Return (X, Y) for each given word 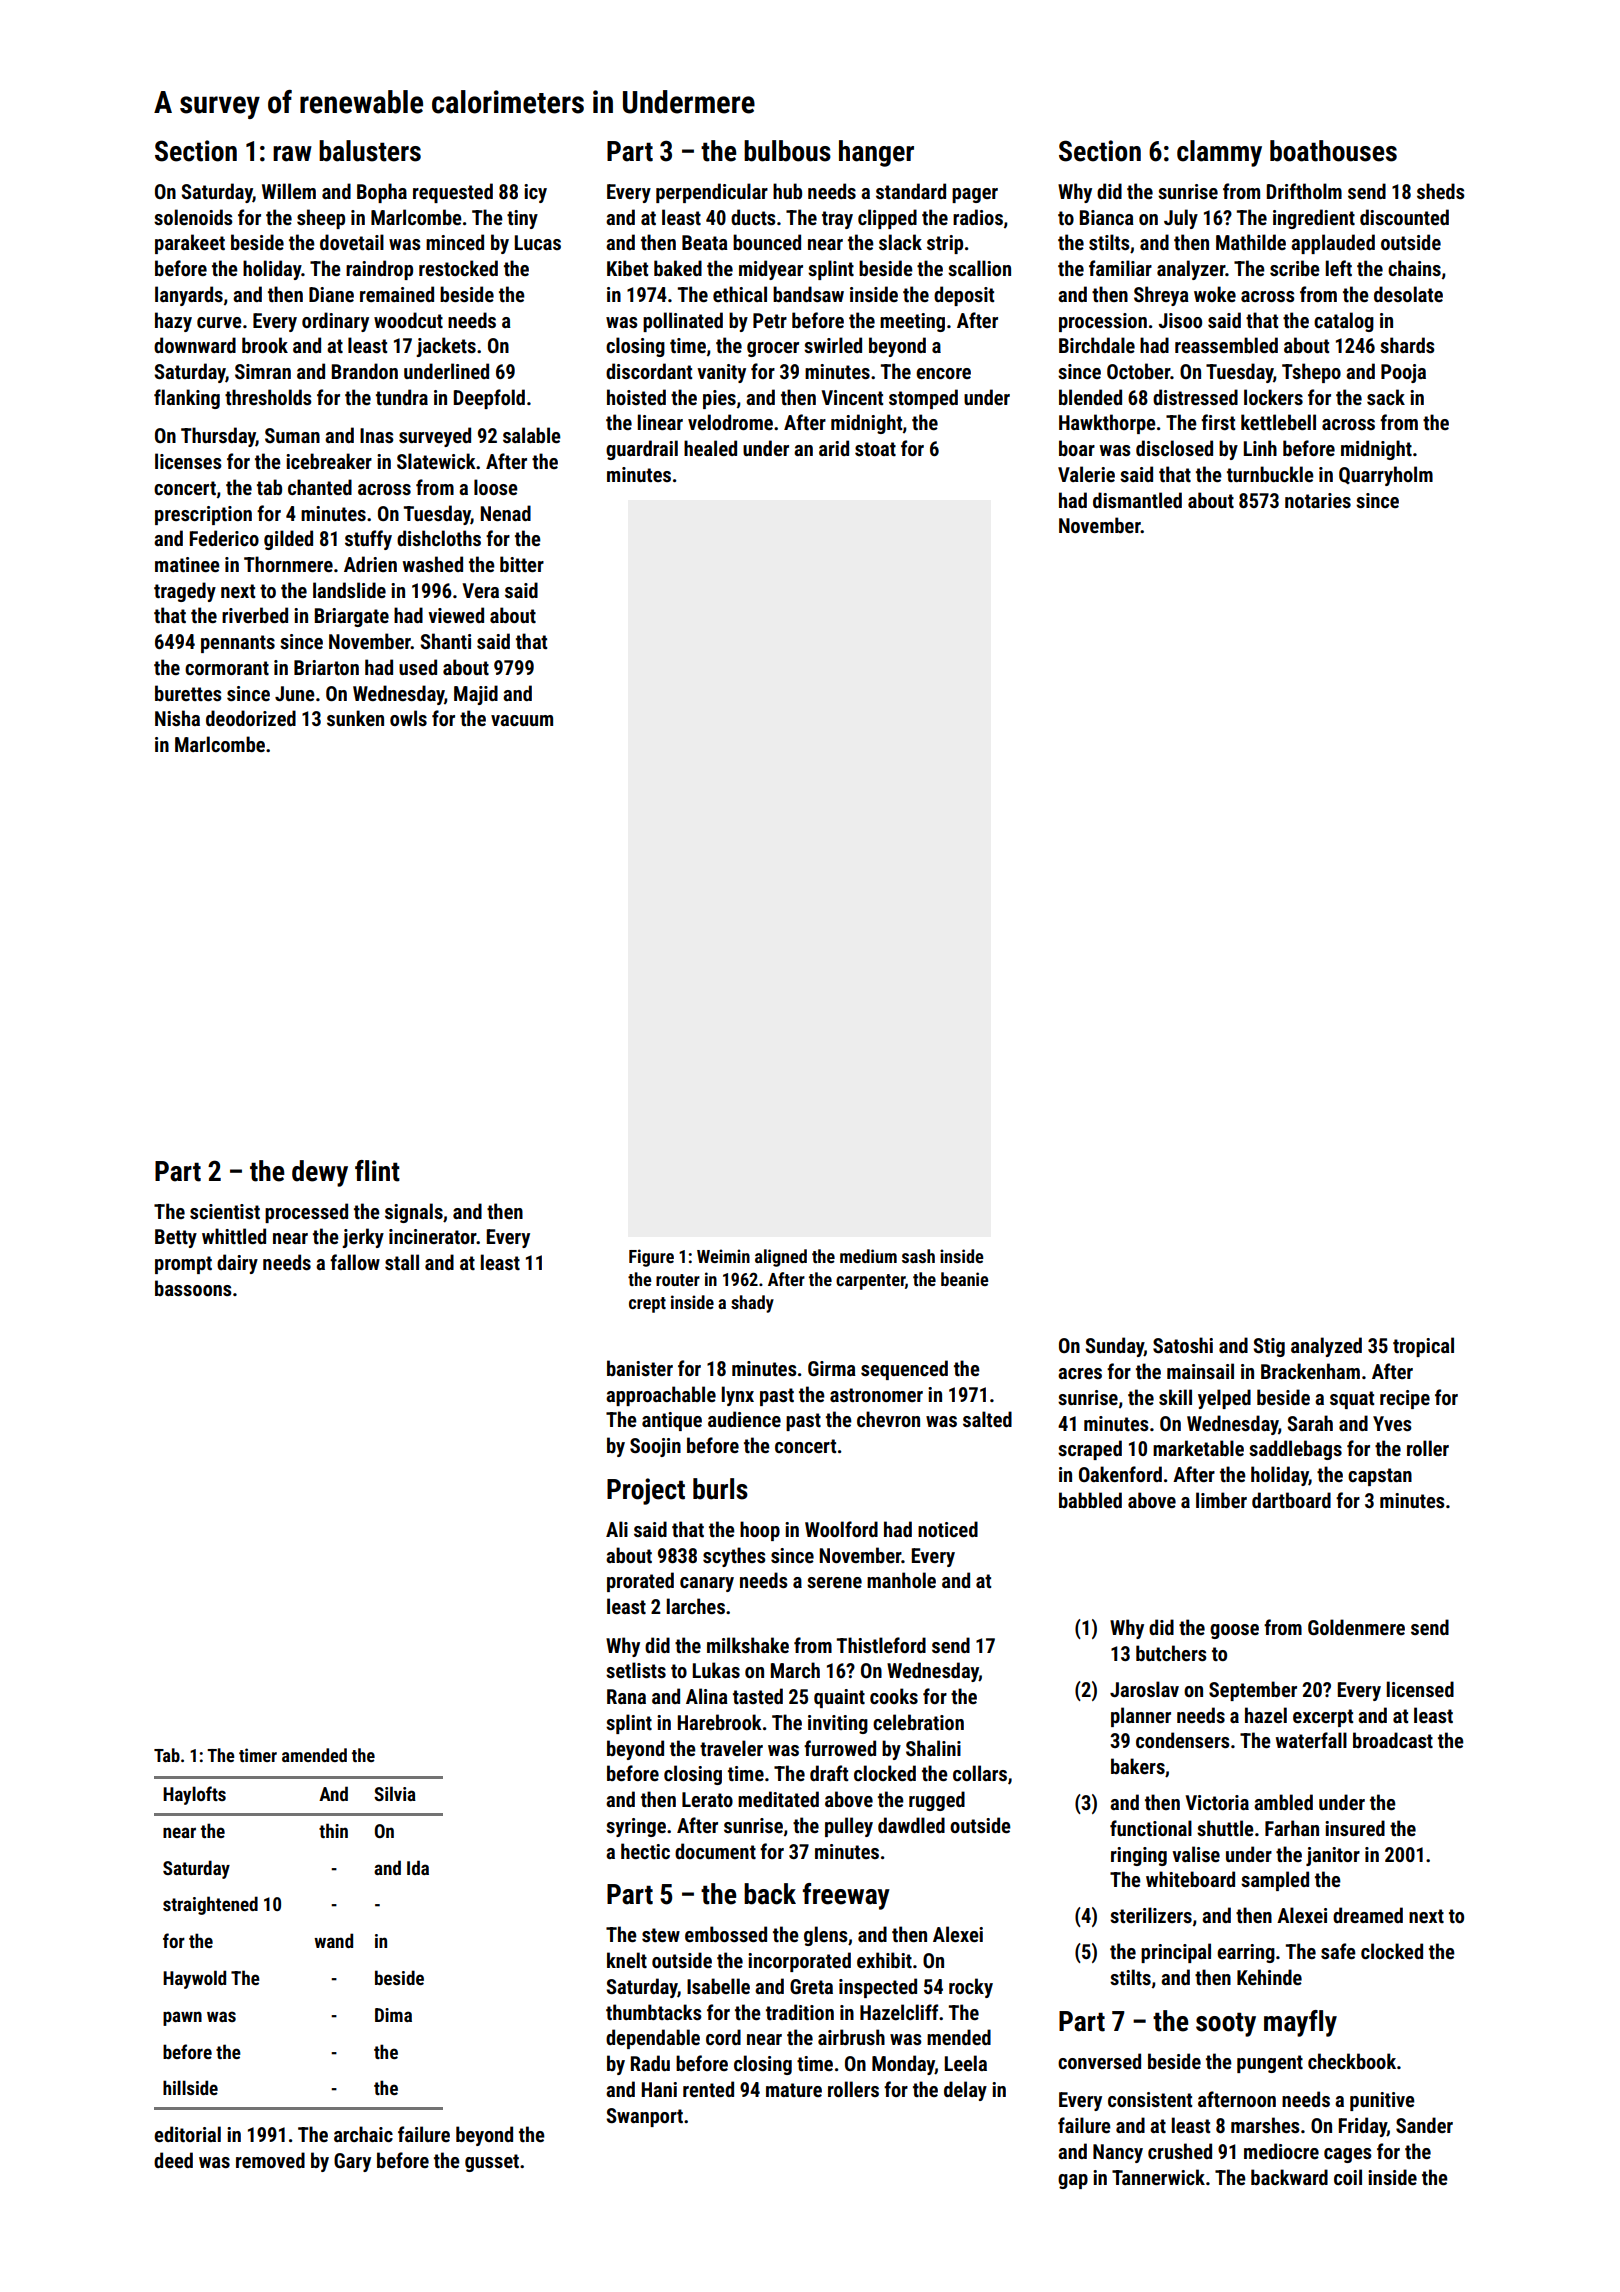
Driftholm (1304, 191)
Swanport (644, 2117)
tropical (1423, 1347)
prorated (640, 1582)
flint (377, 1171)
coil (1348, 2177)
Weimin (723, 1256)
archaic (363, 2134)
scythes (734, 1557)
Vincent (852, 397)
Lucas (537, 242)
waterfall (1311, 1740)
